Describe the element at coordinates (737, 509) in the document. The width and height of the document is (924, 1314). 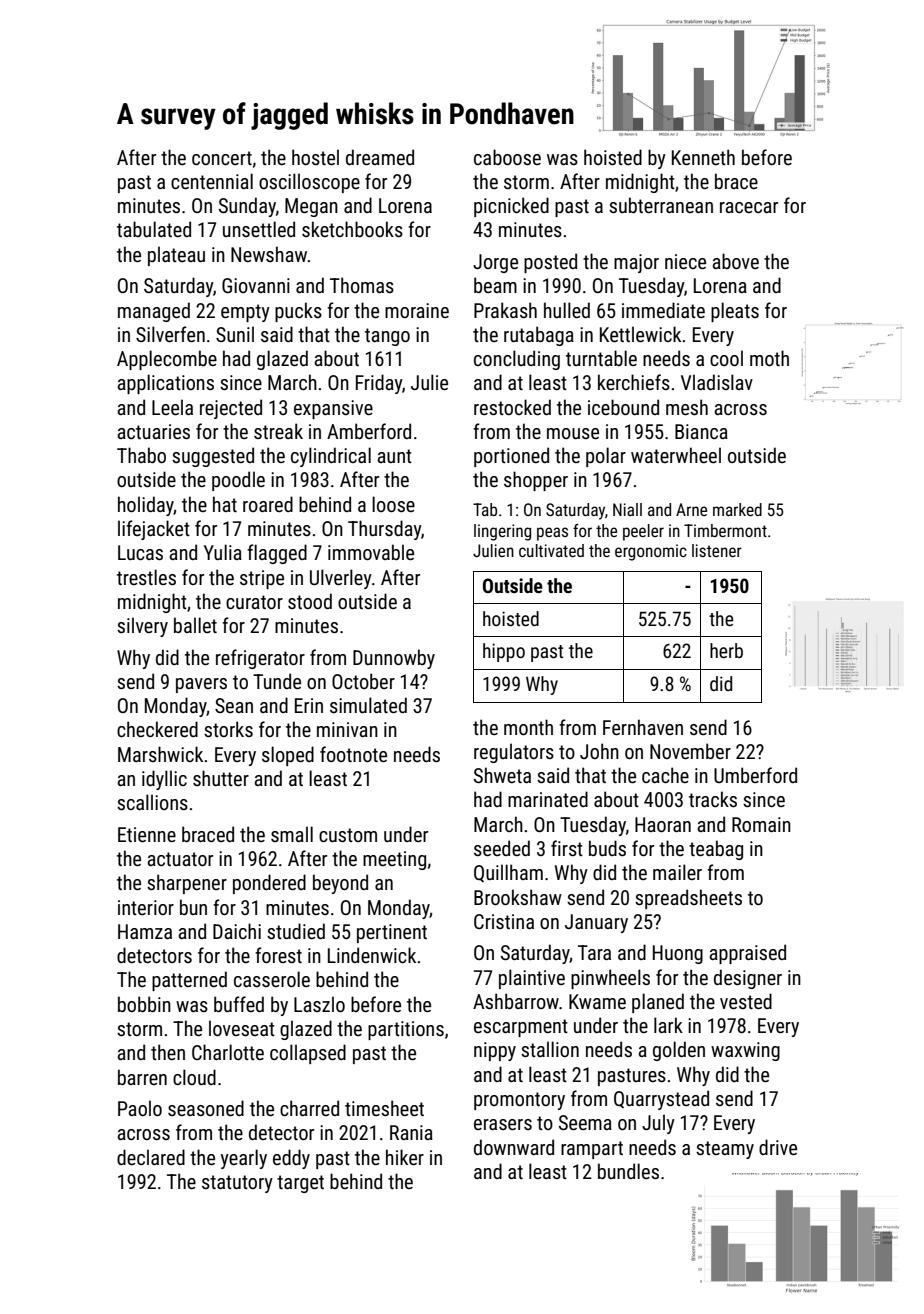
I see `marked` at that location.
